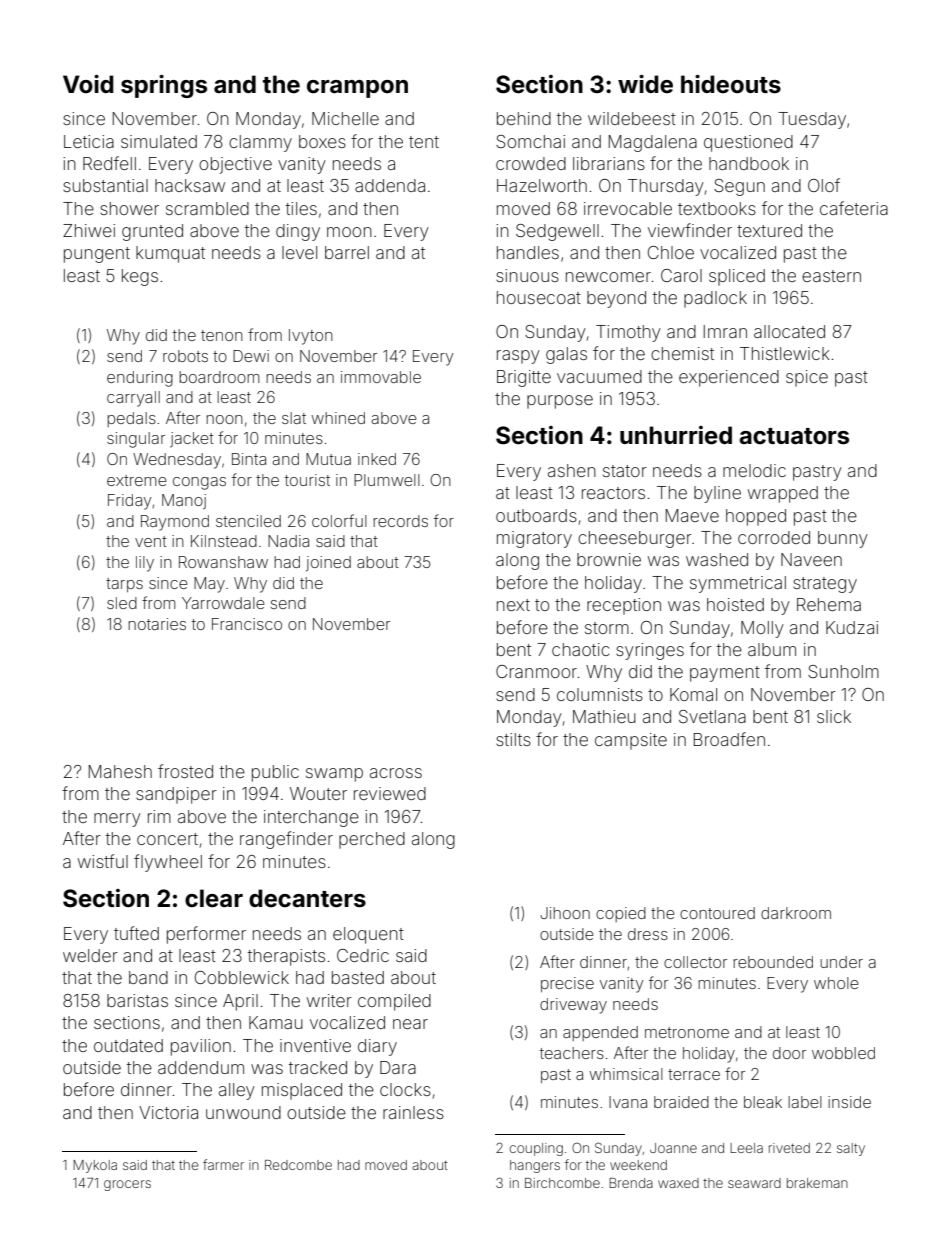  What do you see at coordinates (199, 483) in the screenshot?
I see `congas` at bounding box center [199, 483].
